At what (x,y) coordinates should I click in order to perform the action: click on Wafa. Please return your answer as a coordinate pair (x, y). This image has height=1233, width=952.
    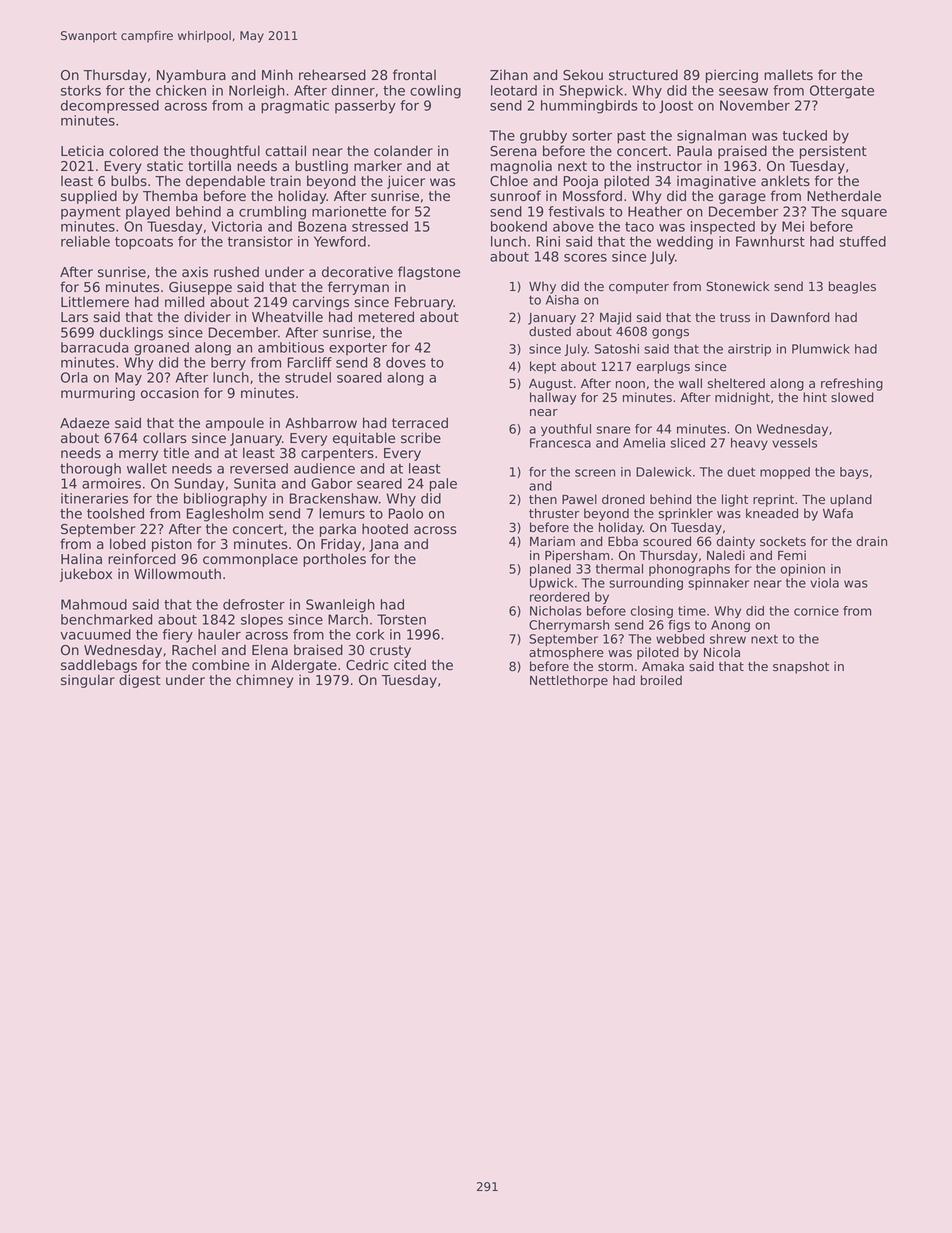
    Looking at the image, I should click on (838, 513).
